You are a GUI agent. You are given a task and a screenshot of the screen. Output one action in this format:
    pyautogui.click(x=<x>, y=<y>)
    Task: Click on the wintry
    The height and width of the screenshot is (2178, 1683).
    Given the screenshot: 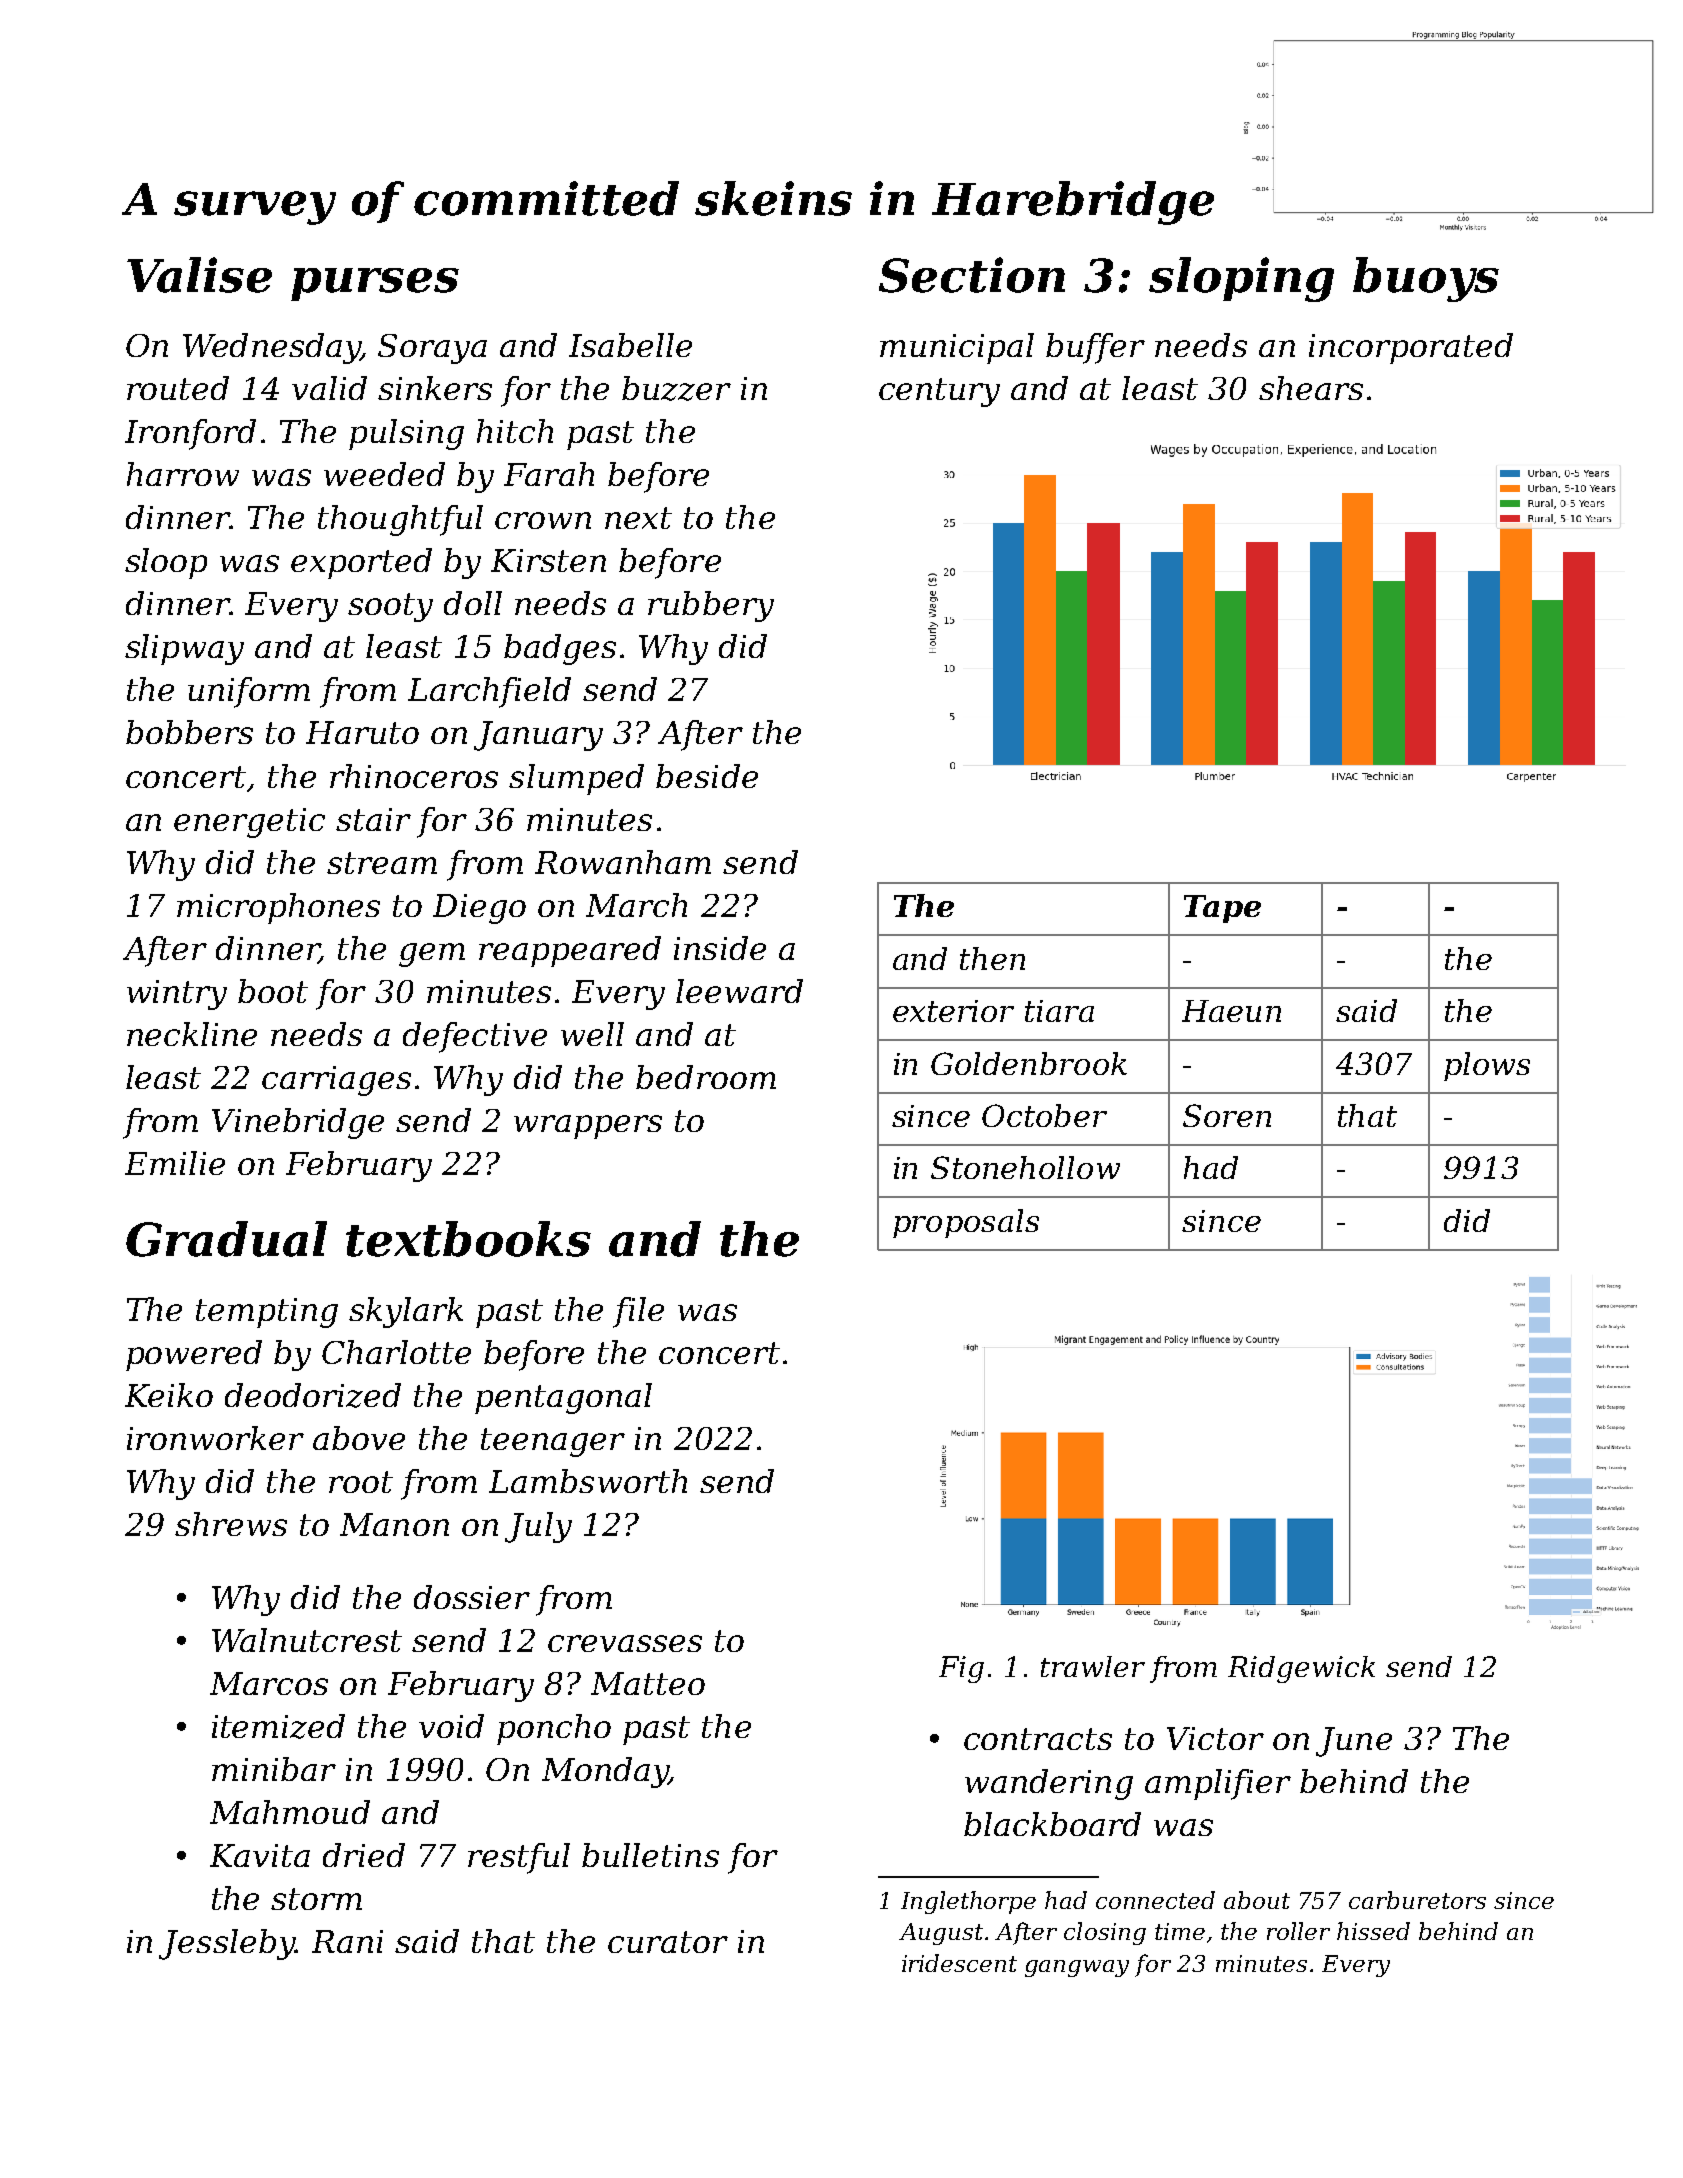 What is the action you would take?
    pyautogui.click(x=177, y=995)
